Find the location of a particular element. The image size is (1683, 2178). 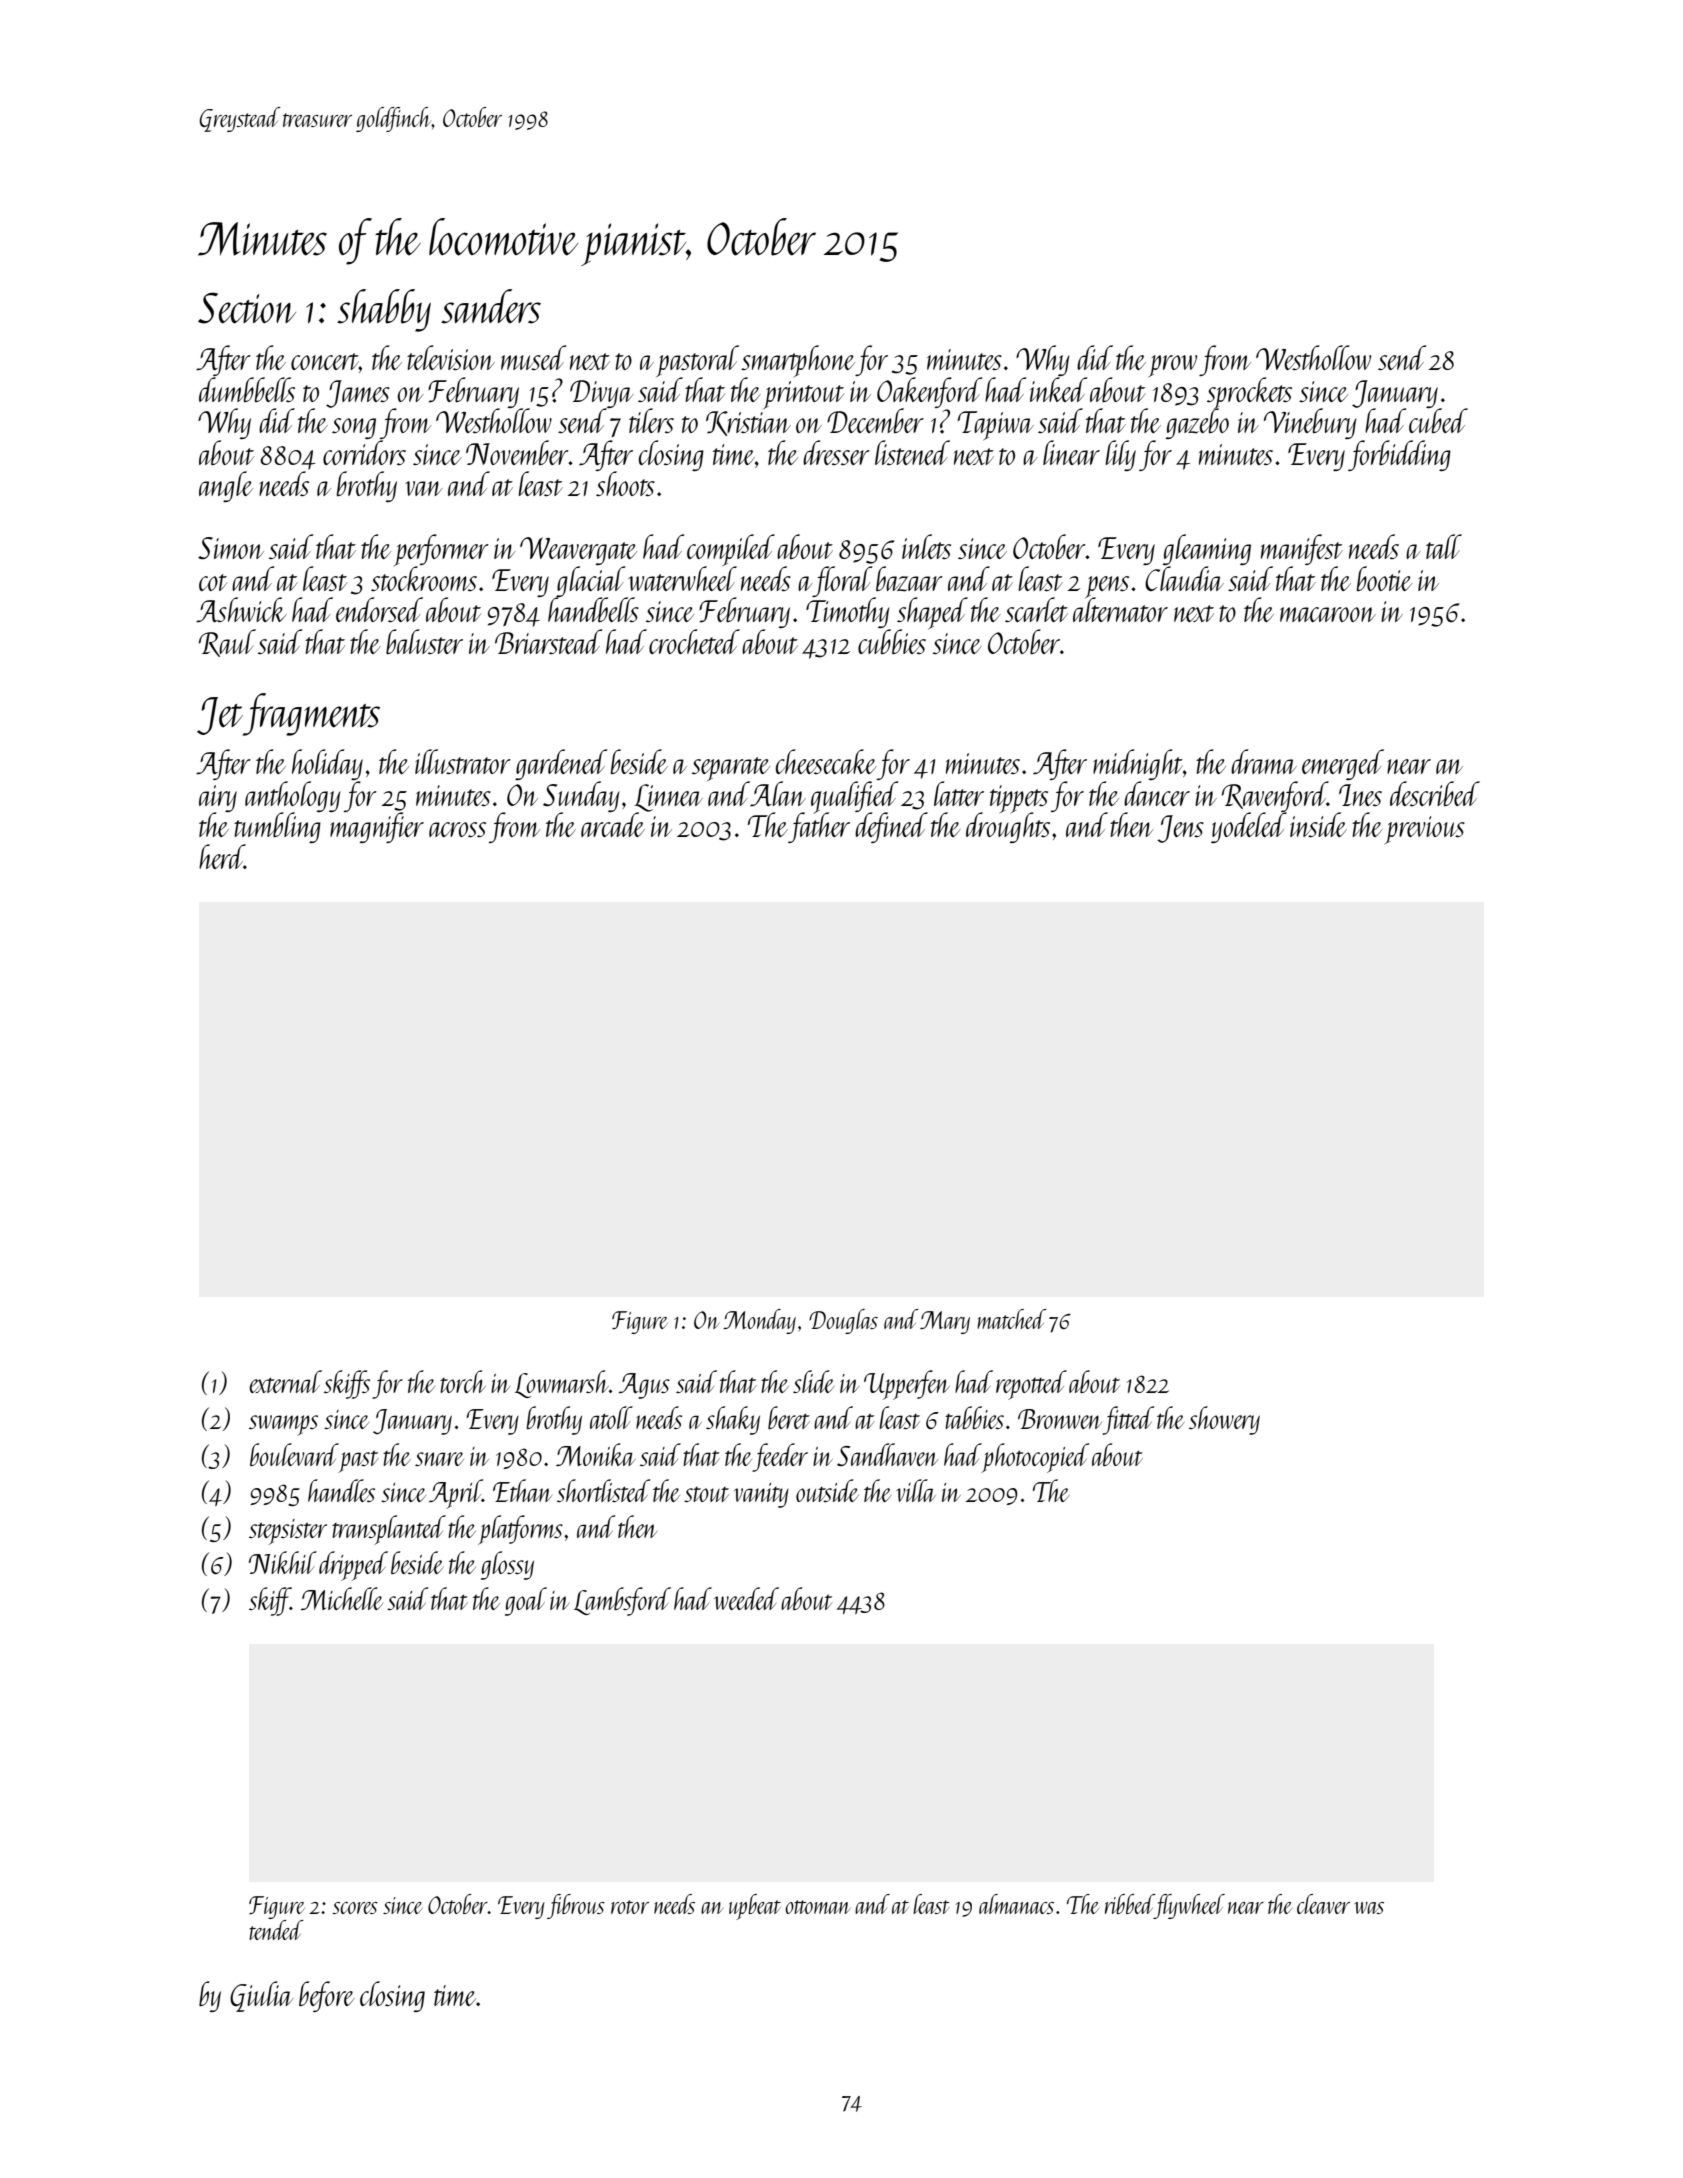

herd is located at coordinates (222, 856).
